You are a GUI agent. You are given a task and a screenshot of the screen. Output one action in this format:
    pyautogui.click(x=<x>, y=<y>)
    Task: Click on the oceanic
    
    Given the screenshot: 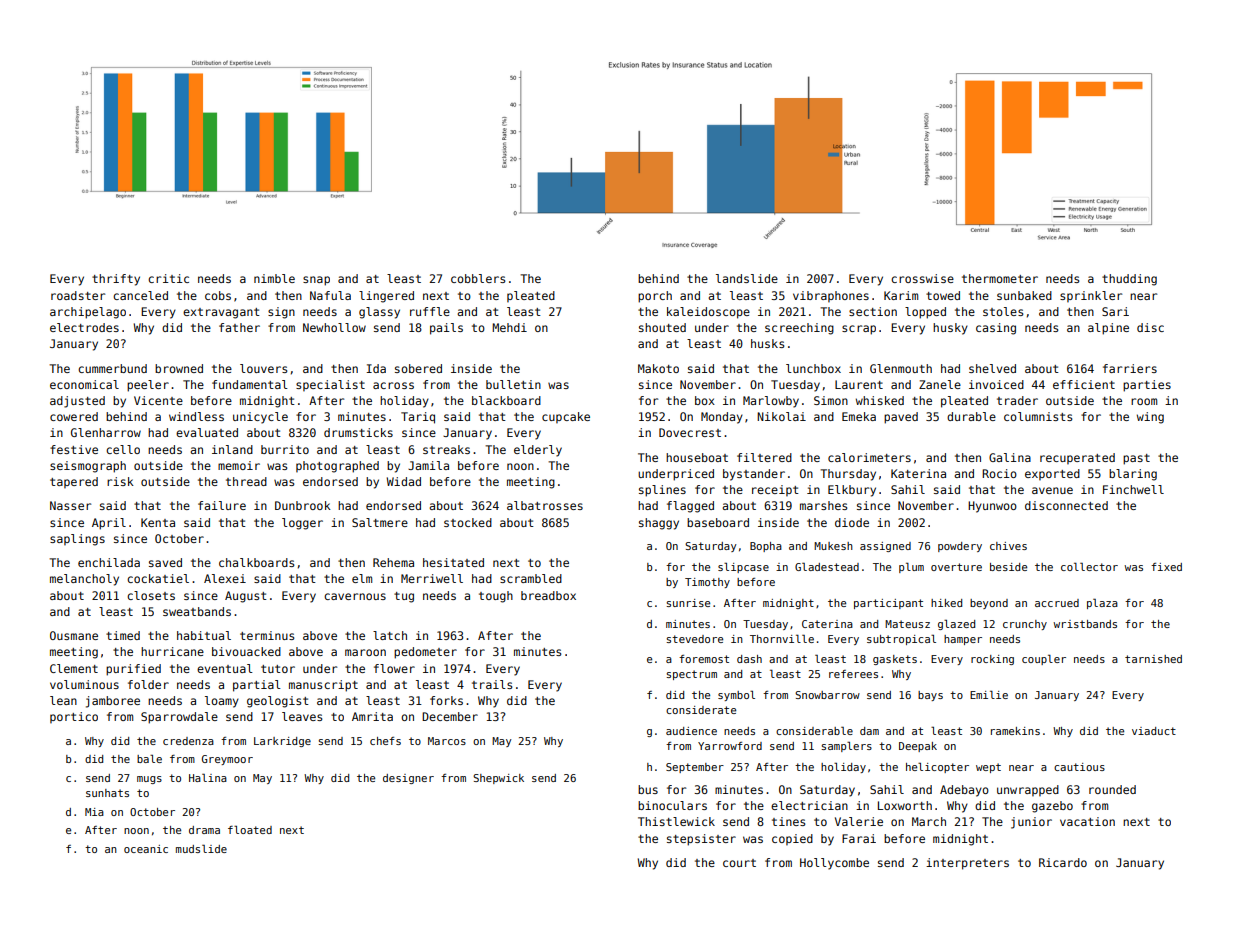 What is the action you would take?
    pyautogui.click(x=146, y=849)
